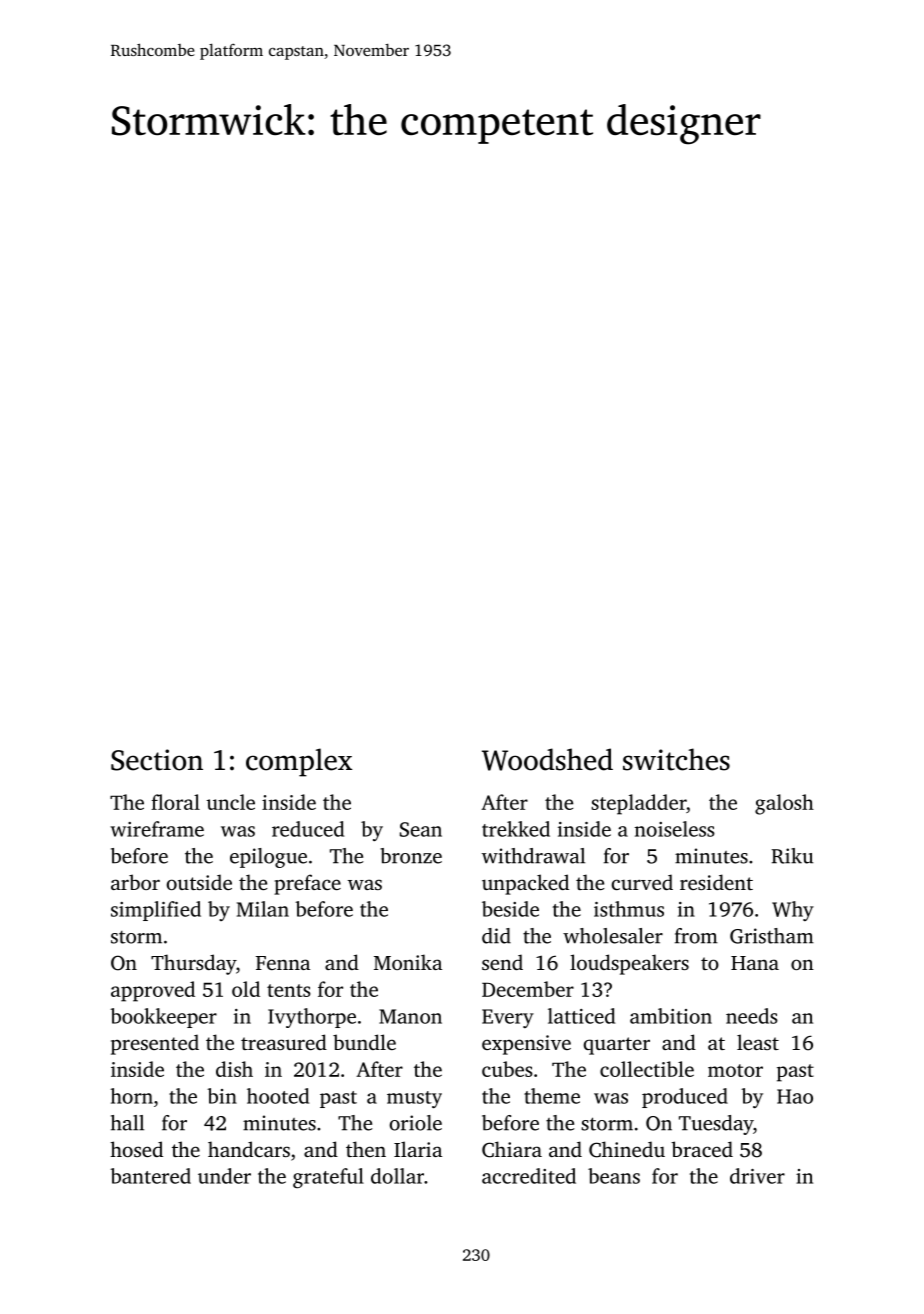 The image size is (924, 1314). I want to click on beans, so click(614, 1176).
